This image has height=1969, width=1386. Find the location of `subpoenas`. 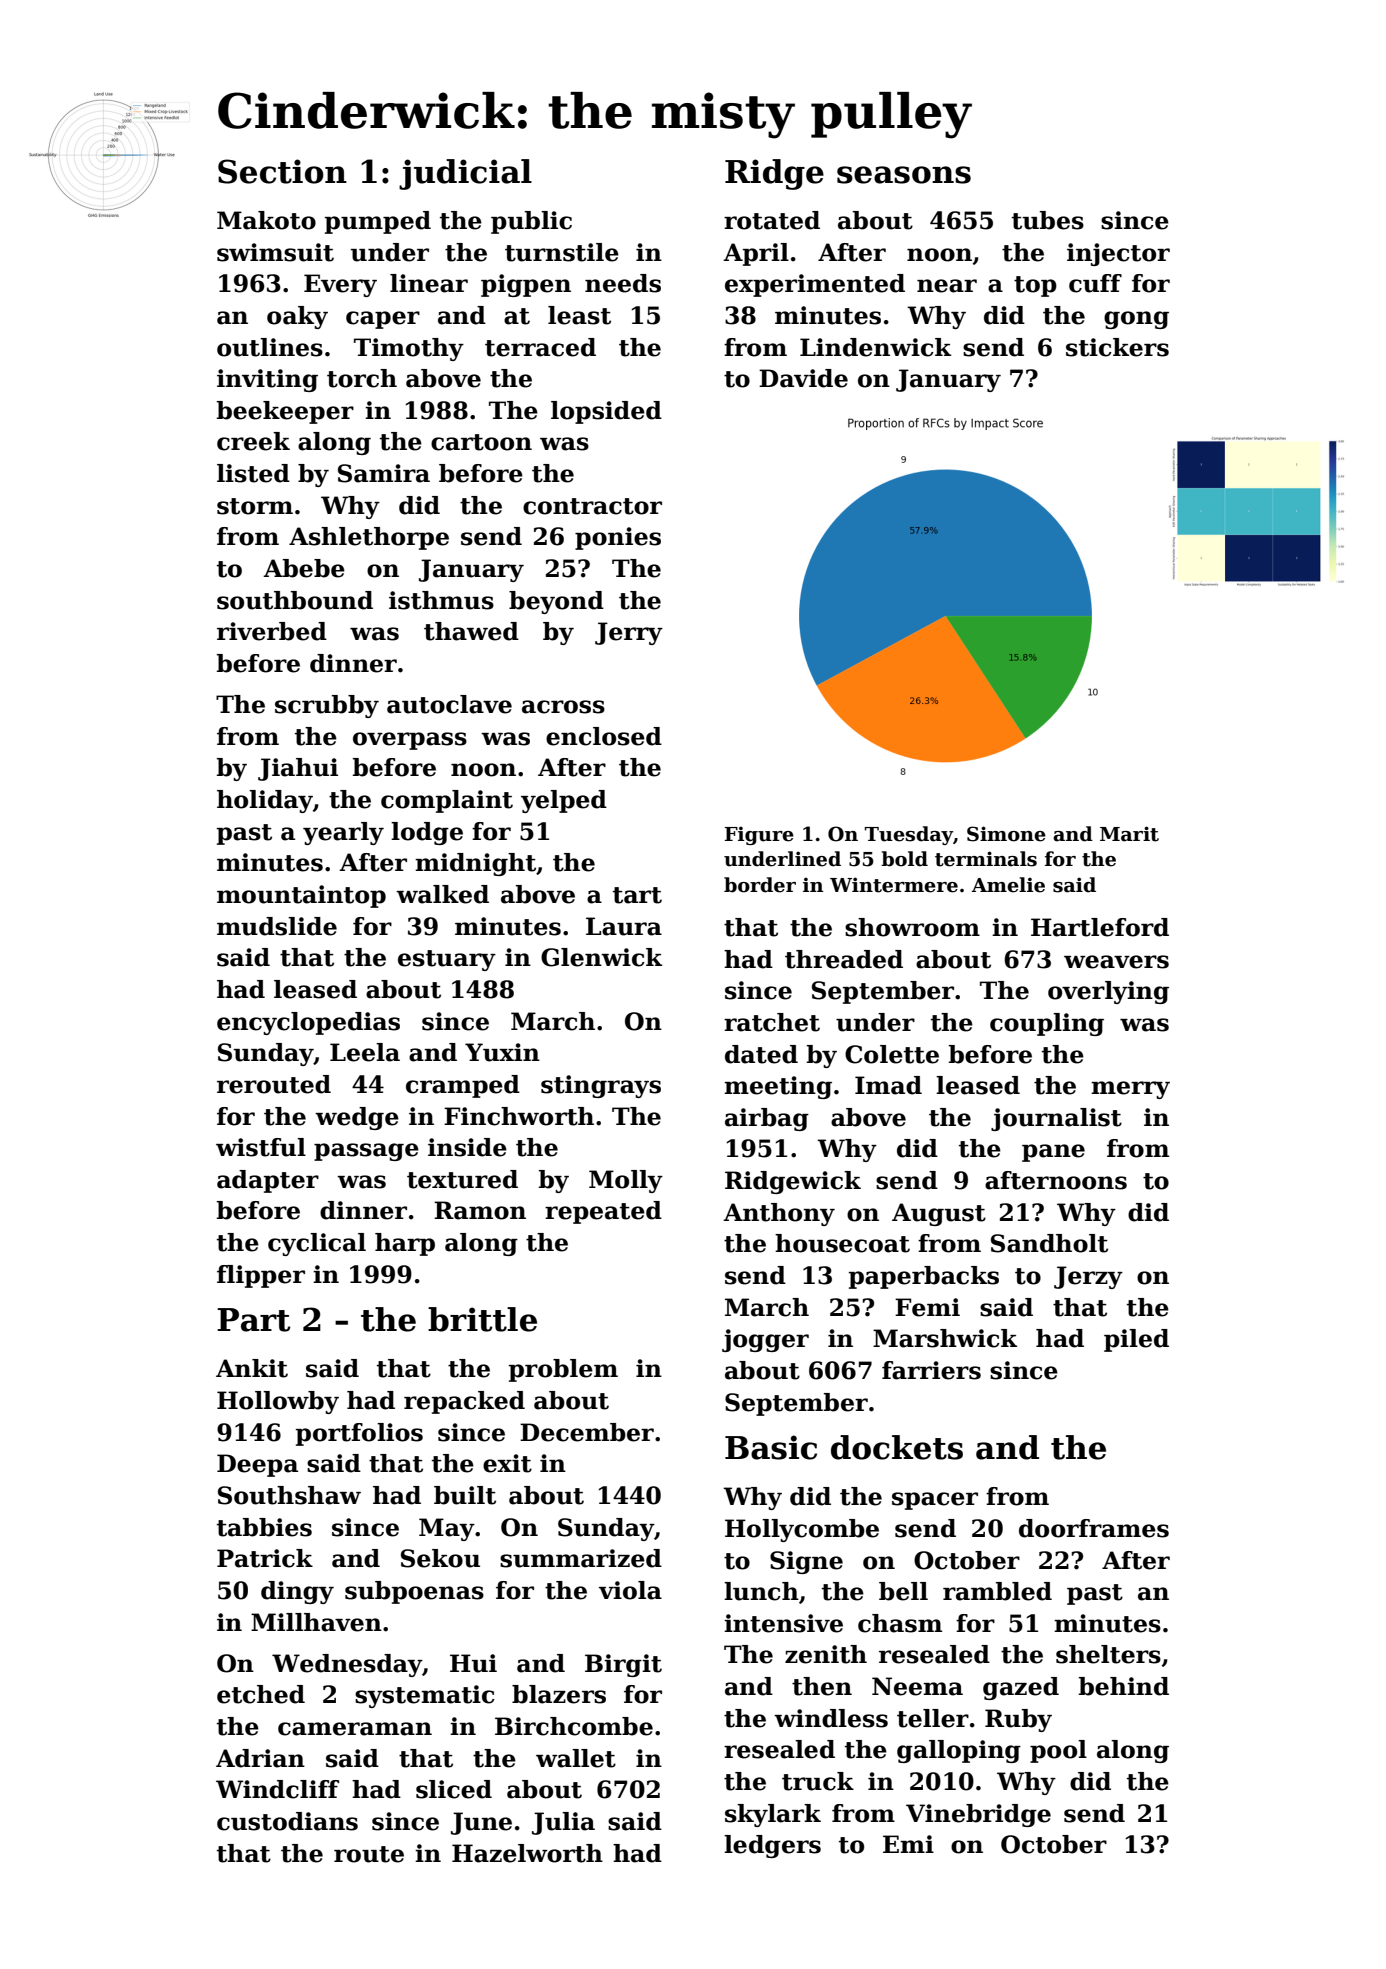

subpoenas is located at coordinates (414, 1592).
